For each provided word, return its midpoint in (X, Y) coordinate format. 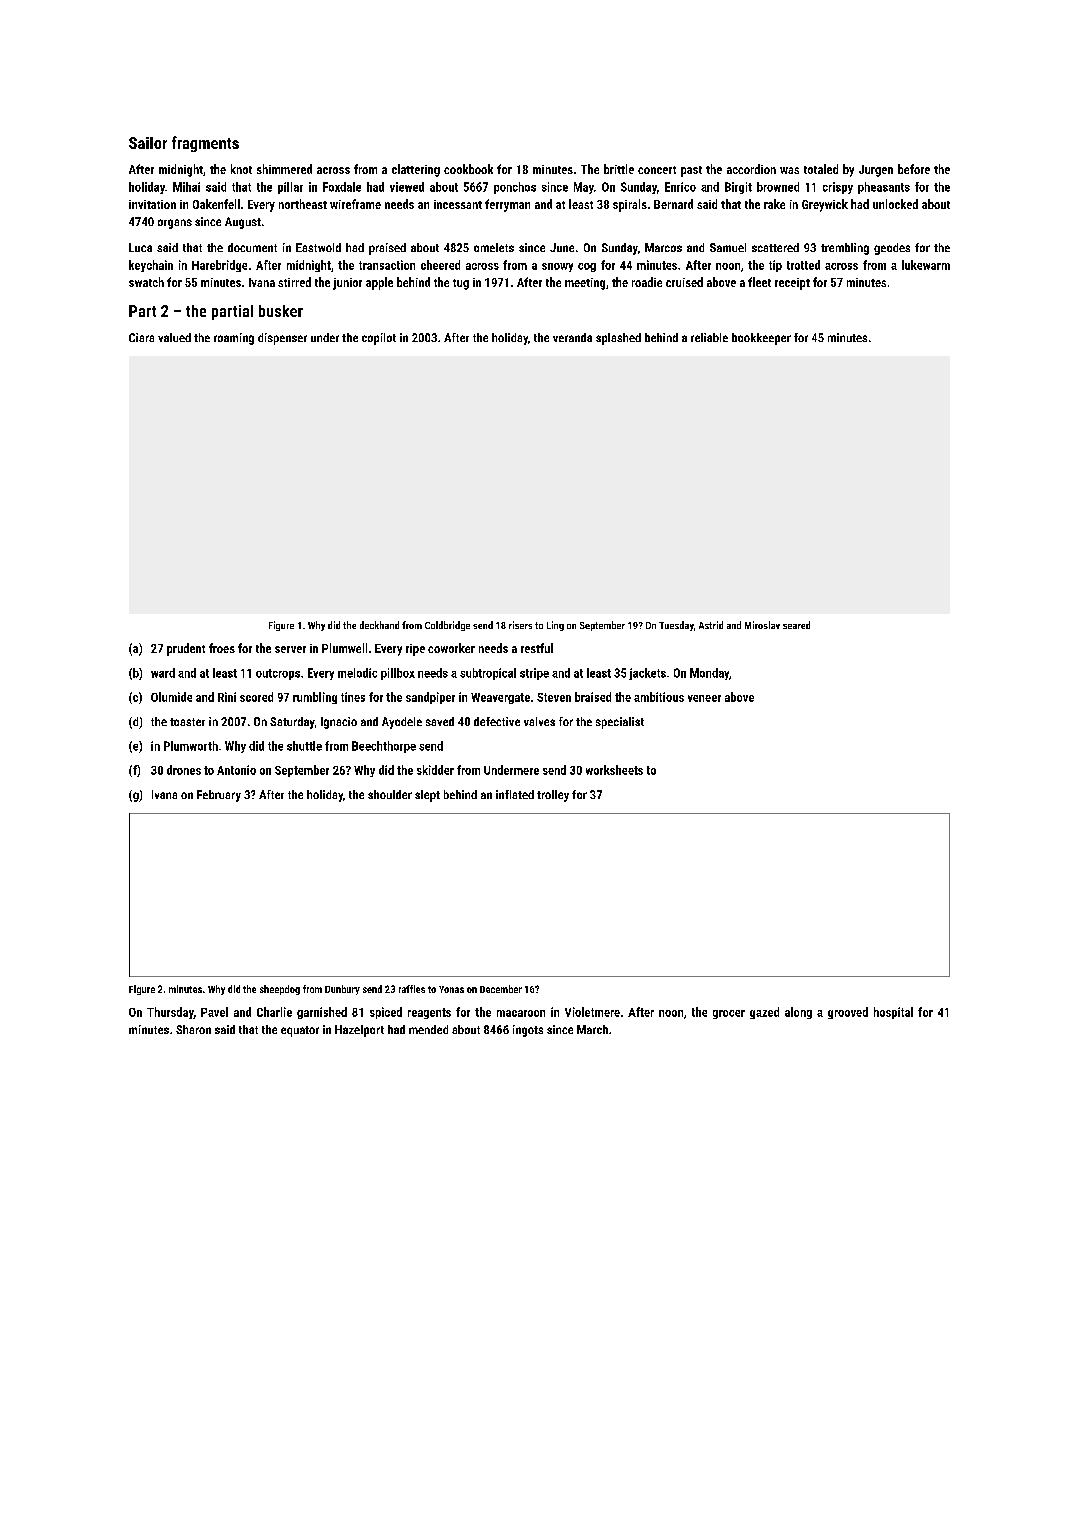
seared (796, 625)
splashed (618, 339)
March (592, 1029)
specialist (620, 723)
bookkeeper (761, 339)
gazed (764, 1013)
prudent (186, 649)
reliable (709, 337)
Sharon (193, 1029)
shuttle (304, 746)
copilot (379, 339)
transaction (387, 265)
